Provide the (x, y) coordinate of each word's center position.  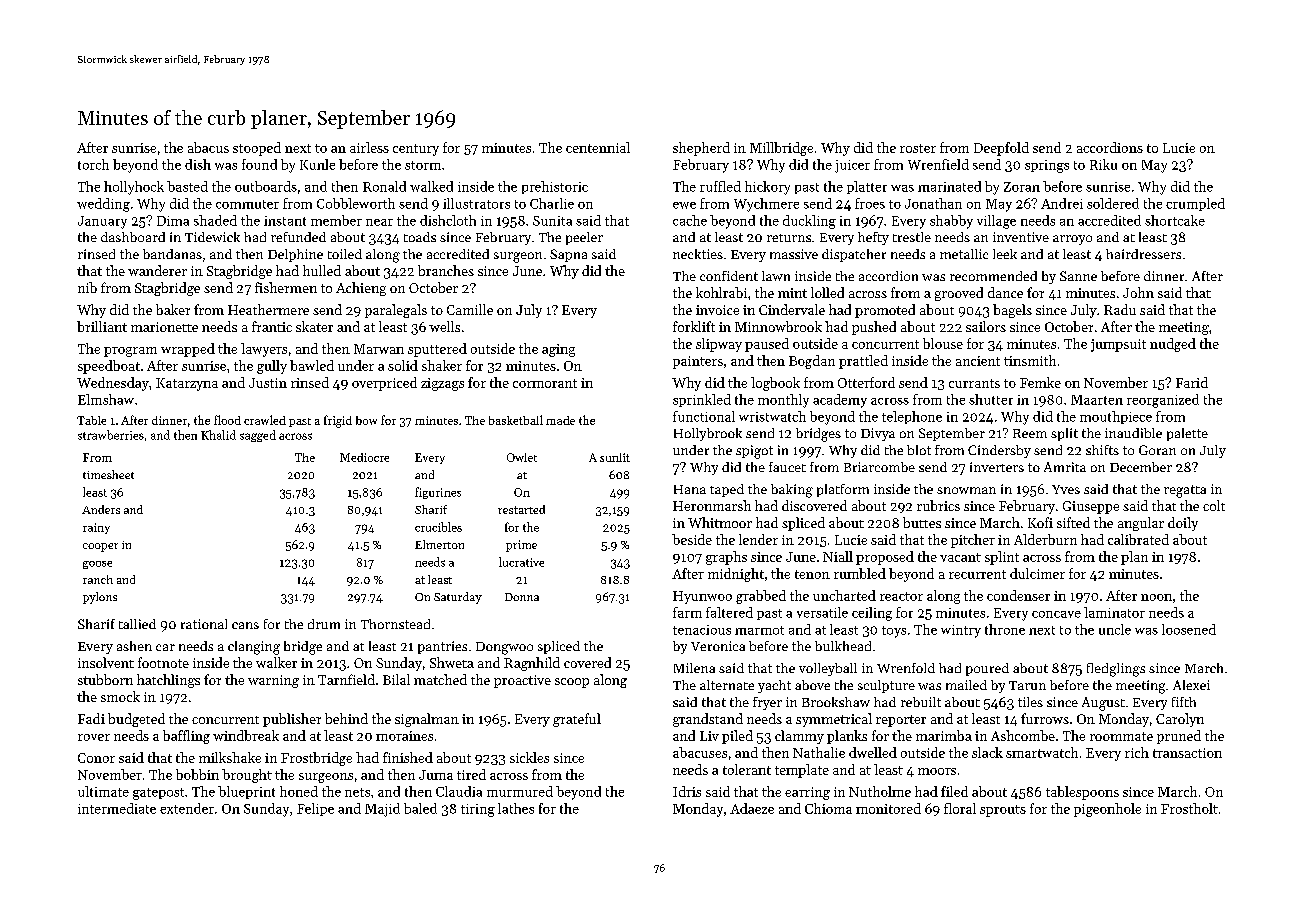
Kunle (317, 164)
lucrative (521, 562)
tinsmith (1030, 360)
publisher (292, 720)
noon (1156, 597)
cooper (100, 547)
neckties (698, 254)
